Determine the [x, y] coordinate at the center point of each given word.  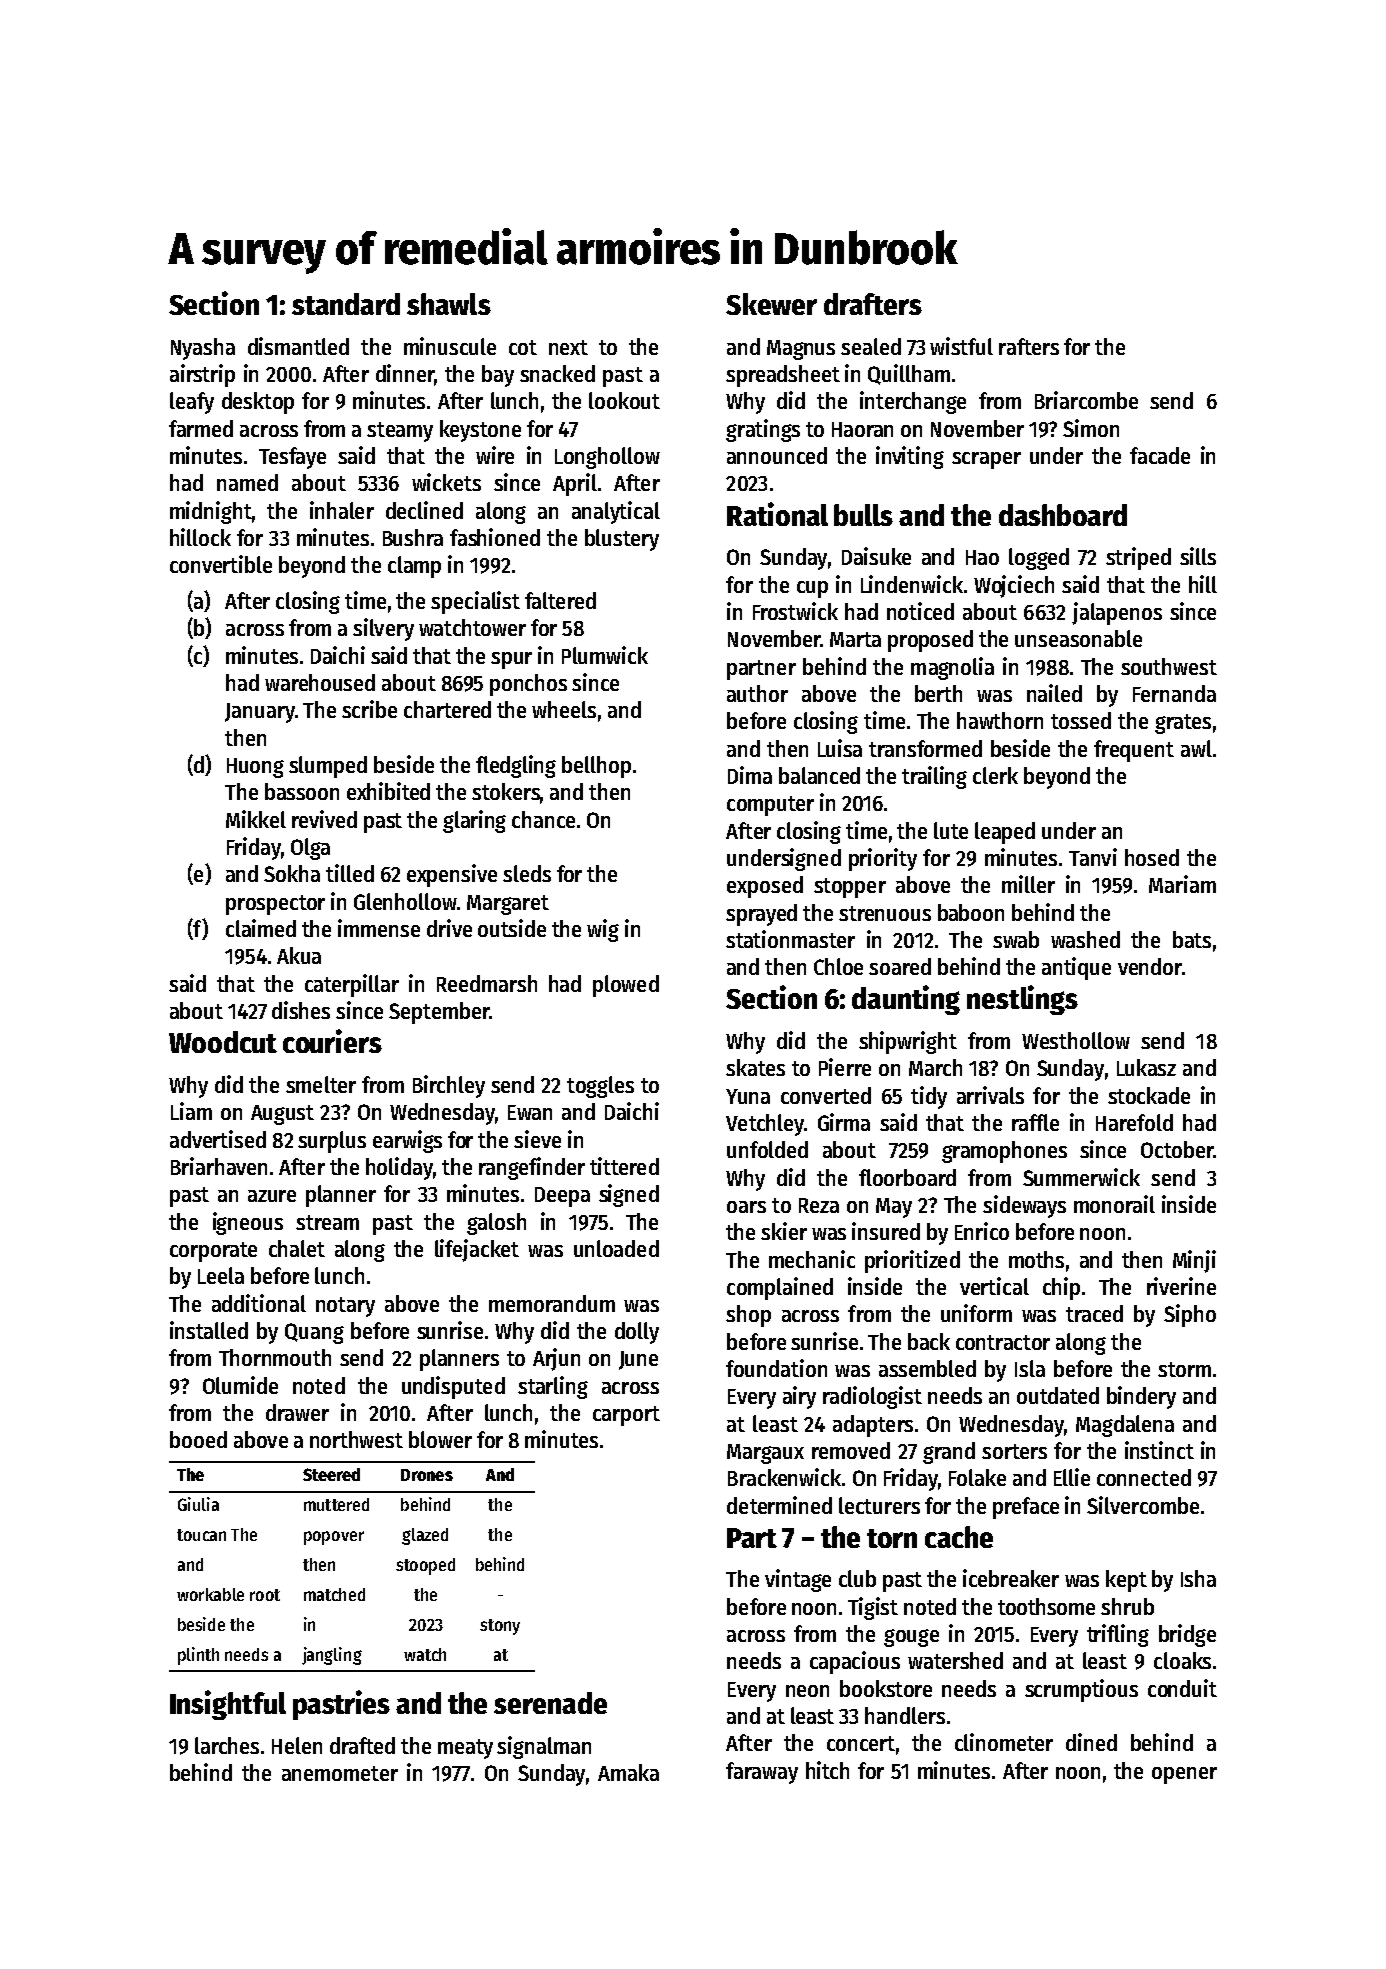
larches [227, 1745]
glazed [425, 1536]
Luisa [840, 748]
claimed [261, 928]
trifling [1118, 1635]
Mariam [1182, 884]
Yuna [748, 1096]
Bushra [413, 537]
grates [1183, 724]
